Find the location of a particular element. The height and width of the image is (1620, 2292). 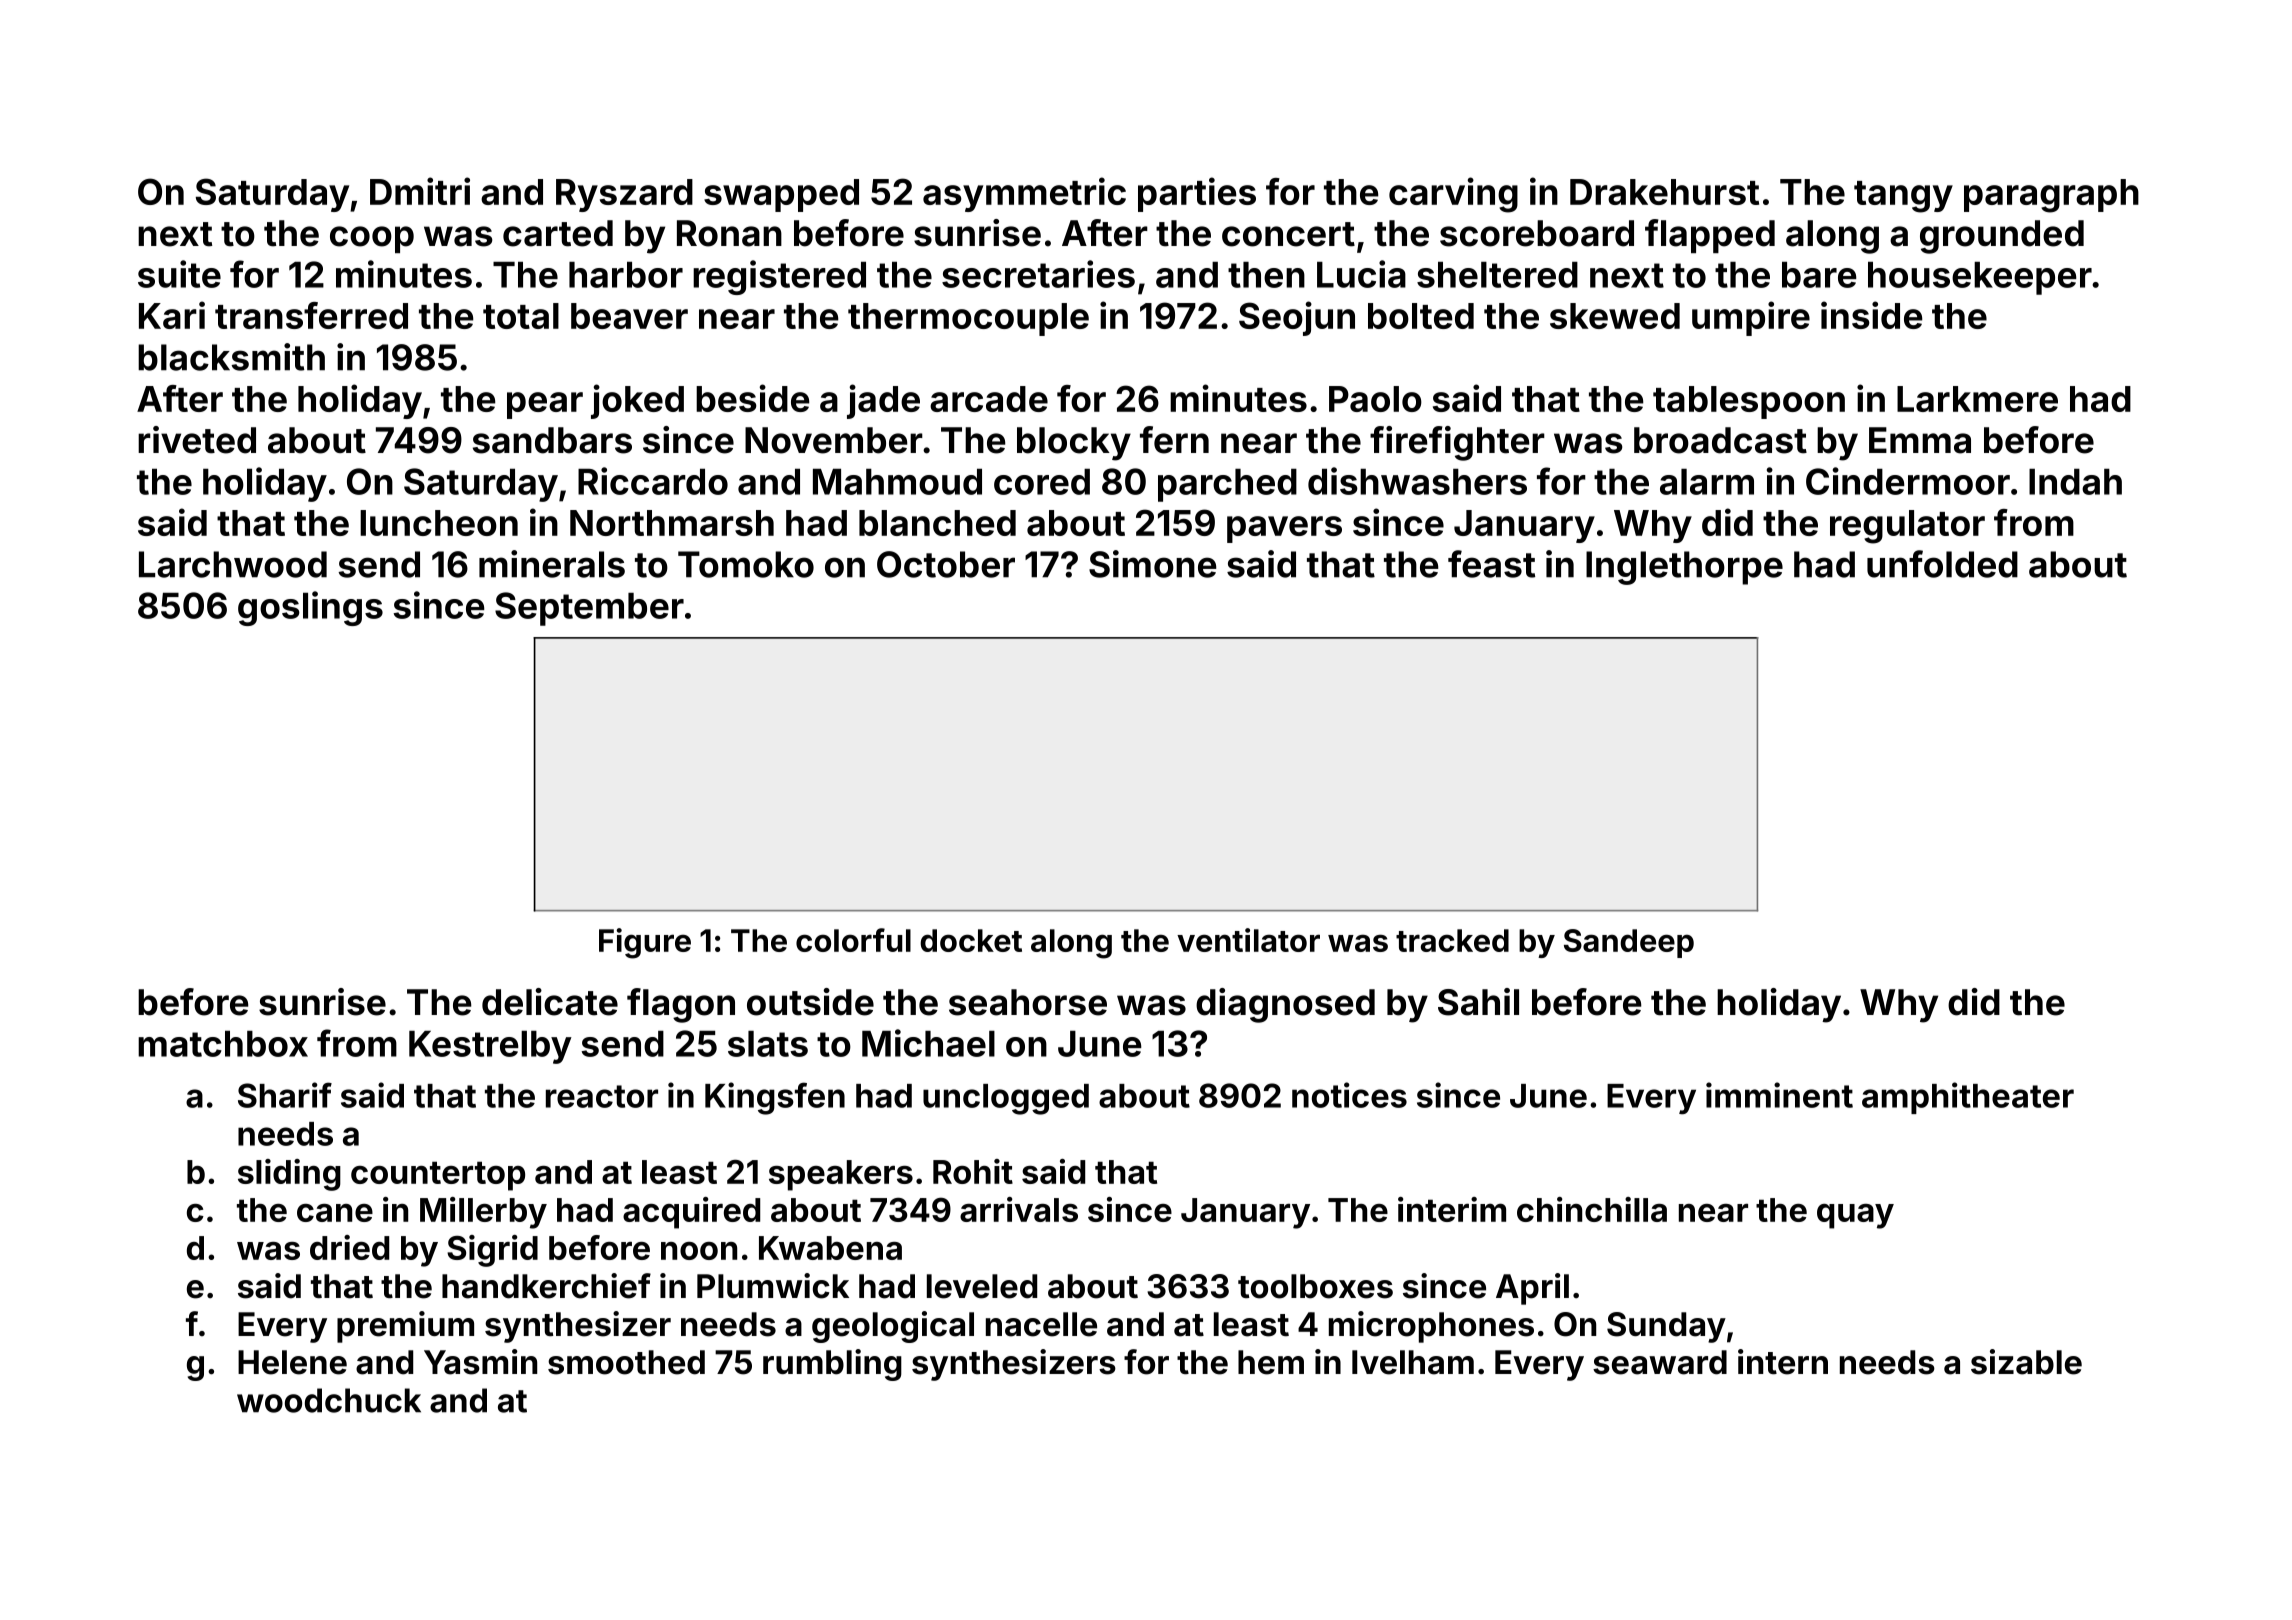

parched is located at coordinates (1227, 485).
